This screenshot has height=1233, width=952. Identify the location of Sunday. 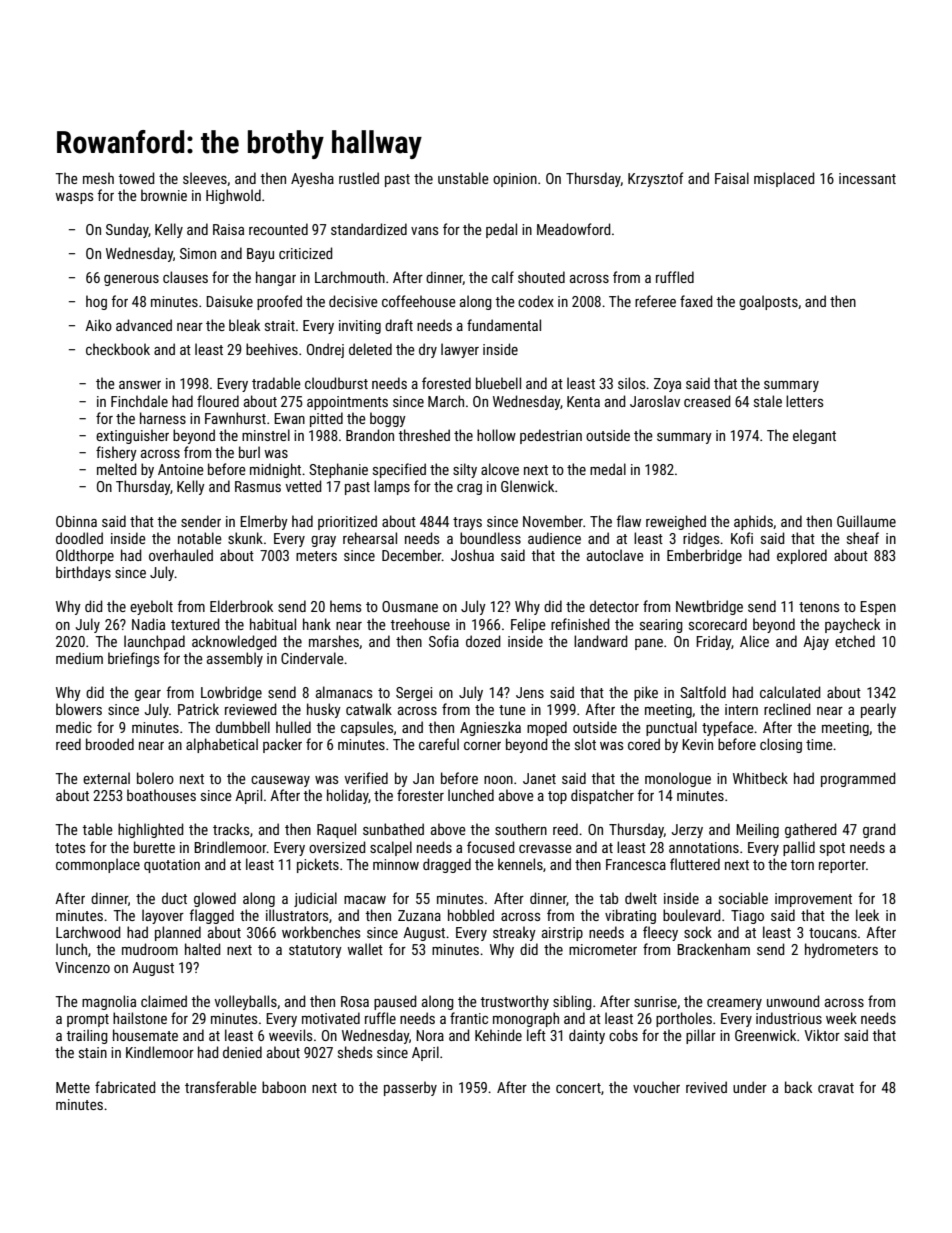
(127, 230).
